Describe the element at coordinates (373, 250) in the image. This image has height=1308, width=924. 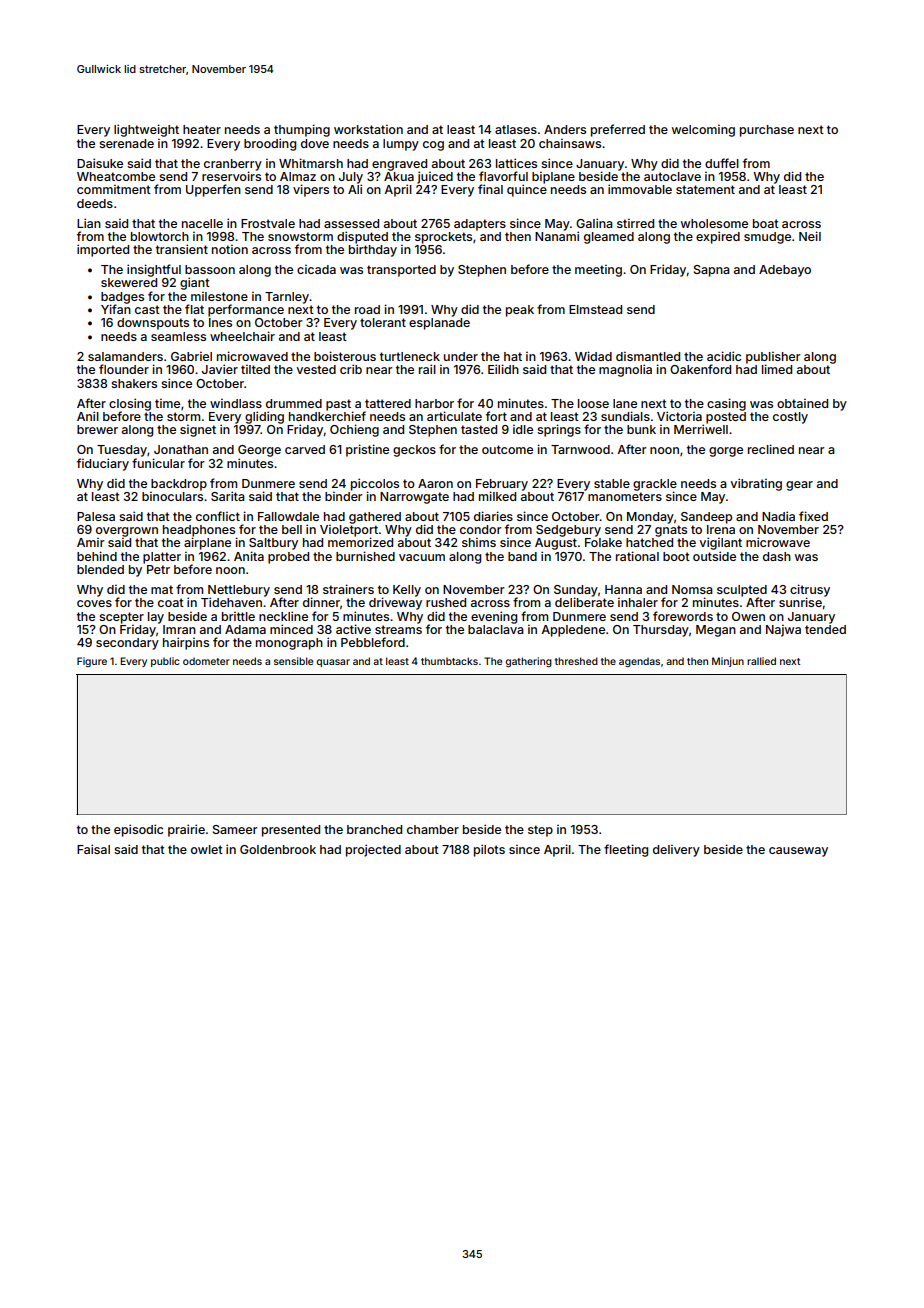
I see `birthday` at that location.
